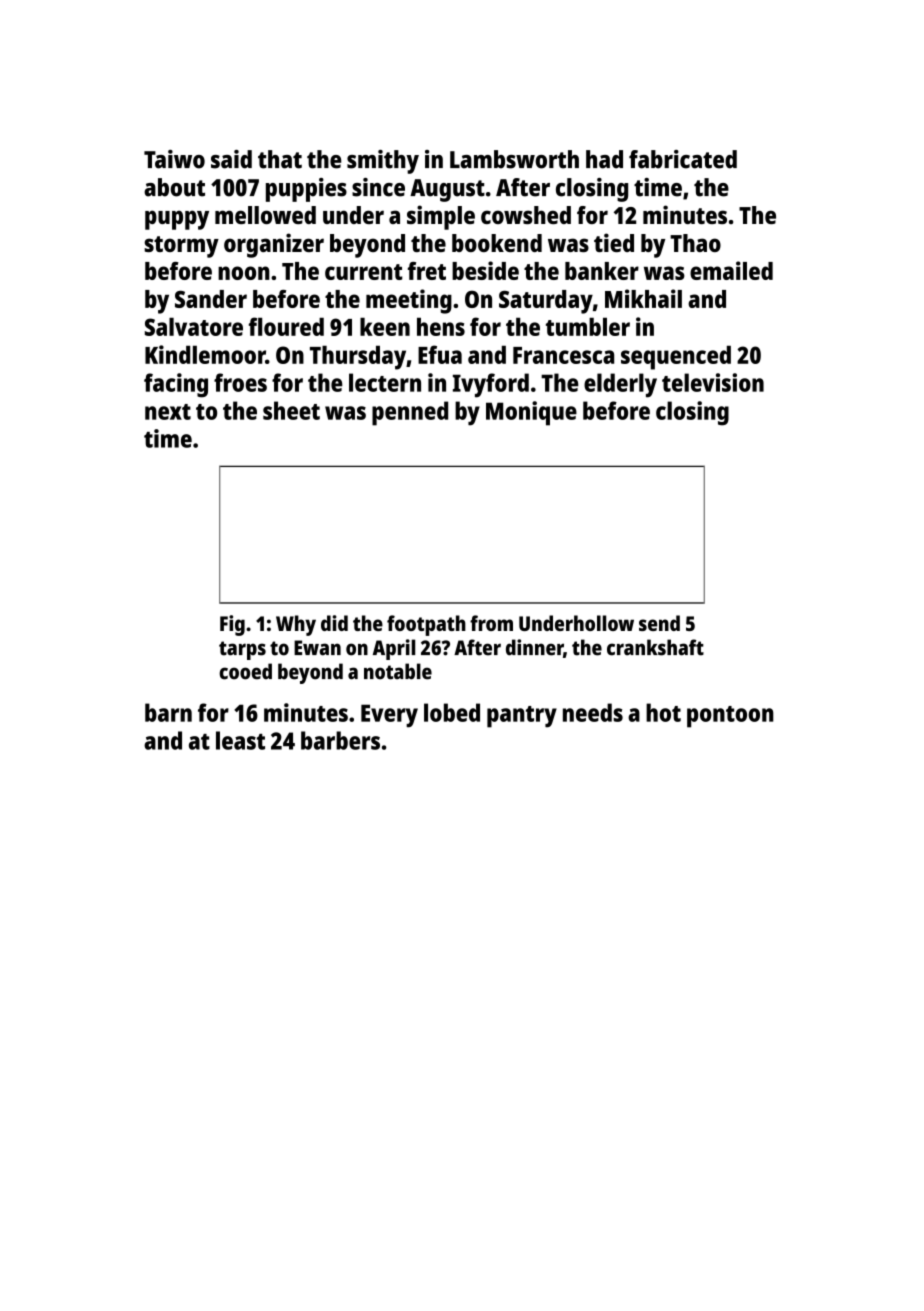 This page has height=1311, width=924. I want to click on television, so click(713, 382).
